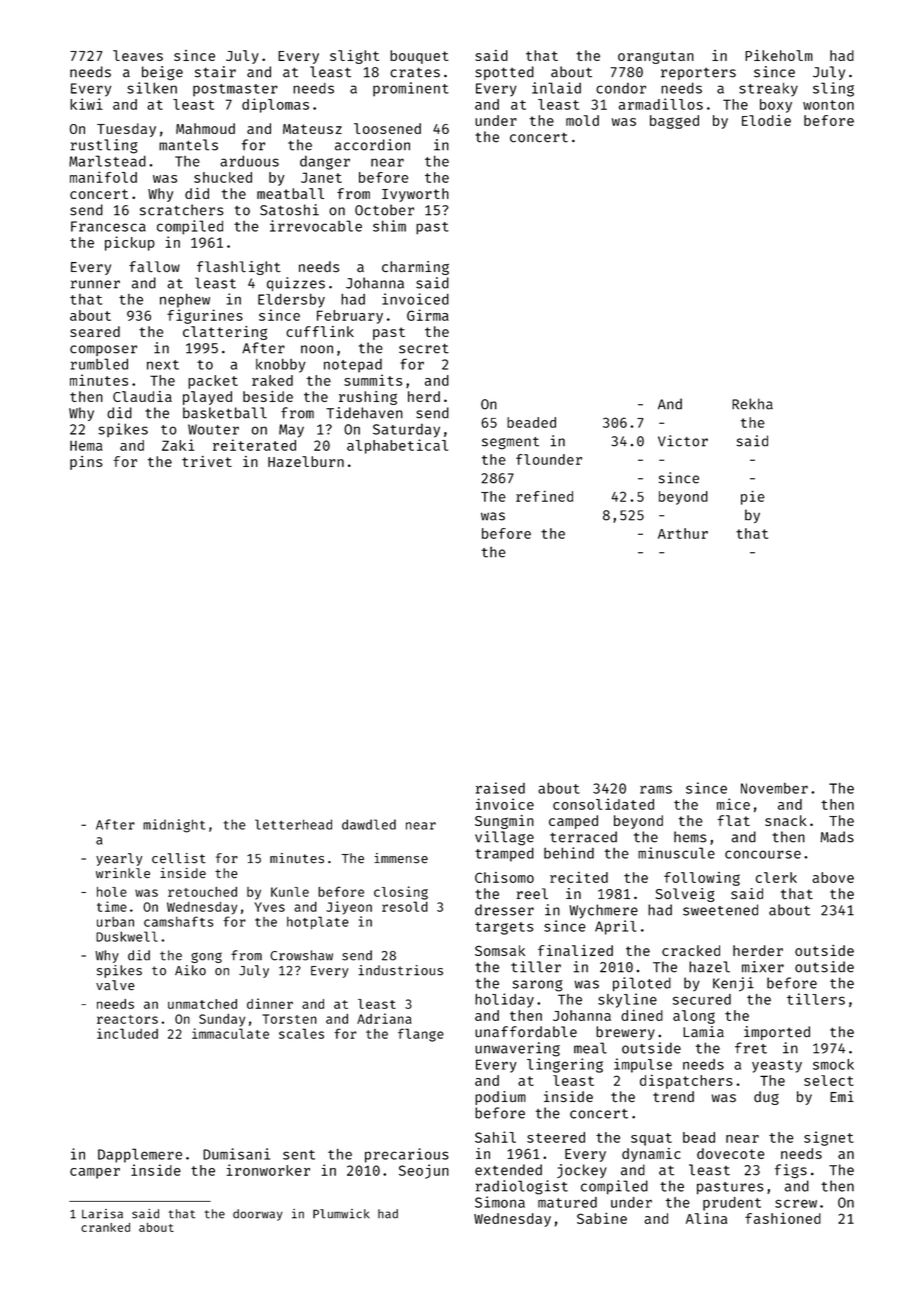 The width and height of the screenshot is (924, 1308). I want to click on scratchers, so click(181, 210).
